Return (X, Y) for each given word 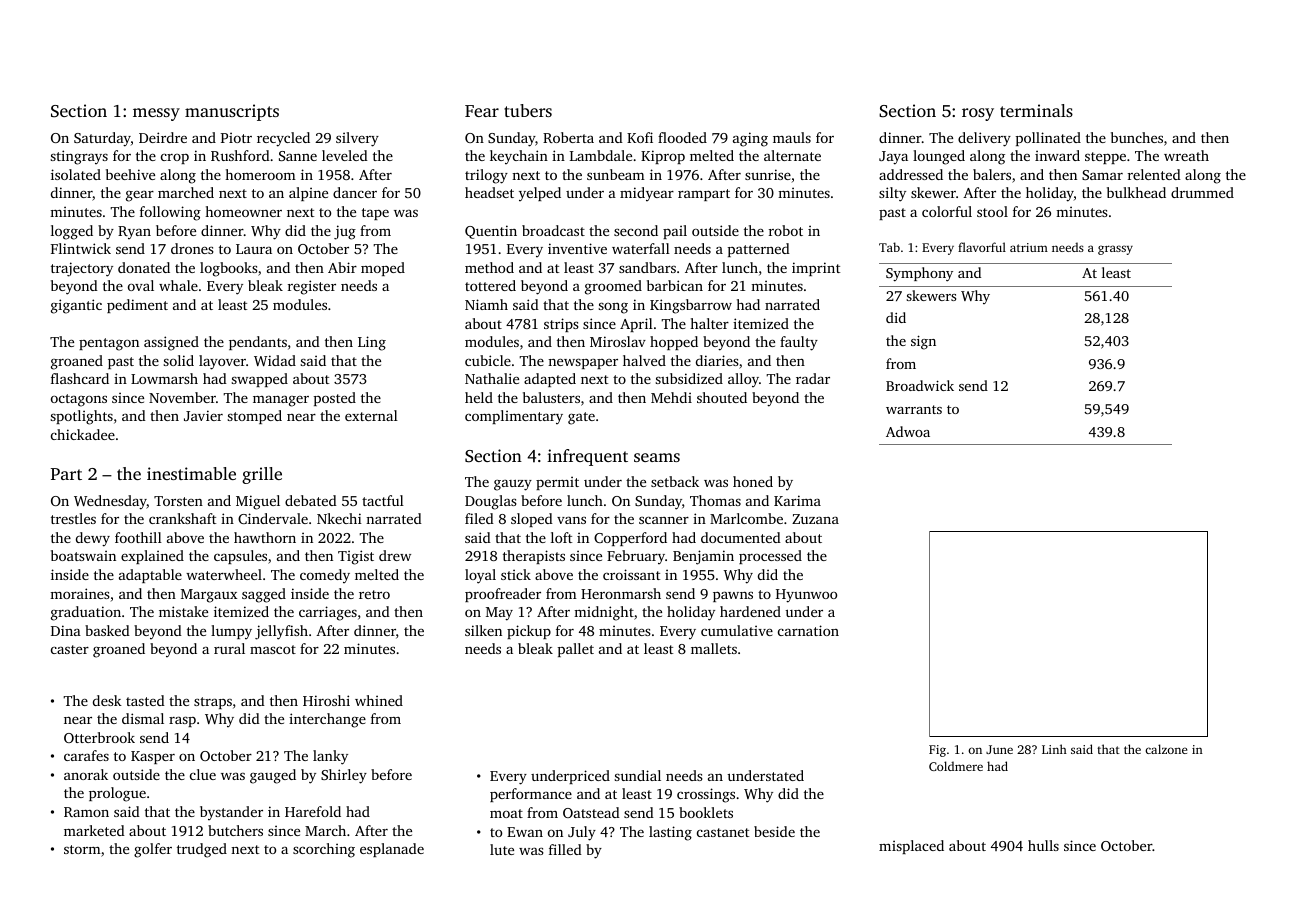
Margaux (209, 596)
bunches (1137, 137)
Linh (1054, 749)
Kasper (153, 757)
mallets (714, 648)
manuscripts (232, 112)
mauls (792, 137)
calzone (1166, 749)
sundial (637, 775)
